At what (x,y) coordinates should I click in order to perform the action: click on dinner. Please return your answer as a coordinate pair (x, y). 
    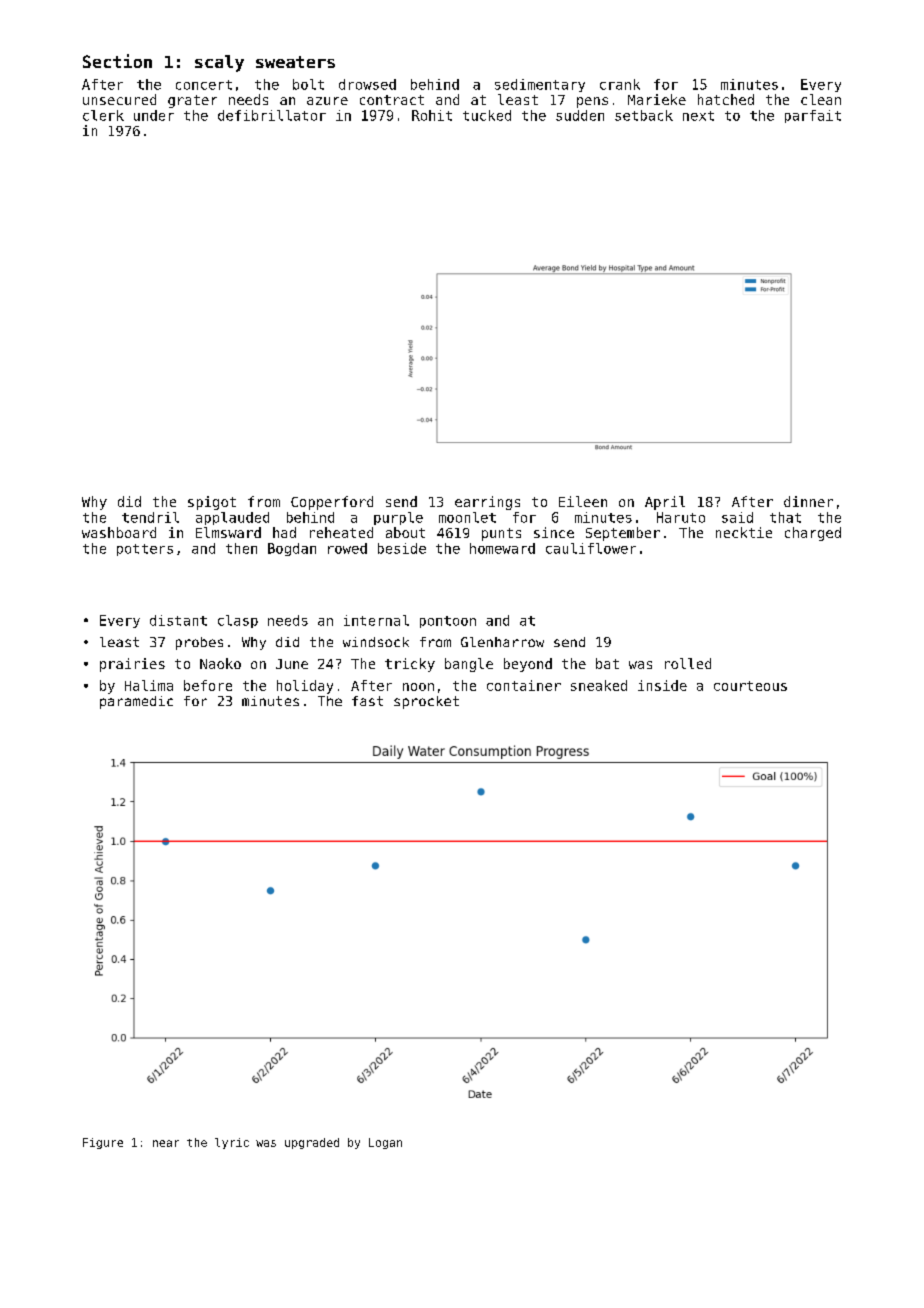
    Looking at the image, I should click on (808, 501).
